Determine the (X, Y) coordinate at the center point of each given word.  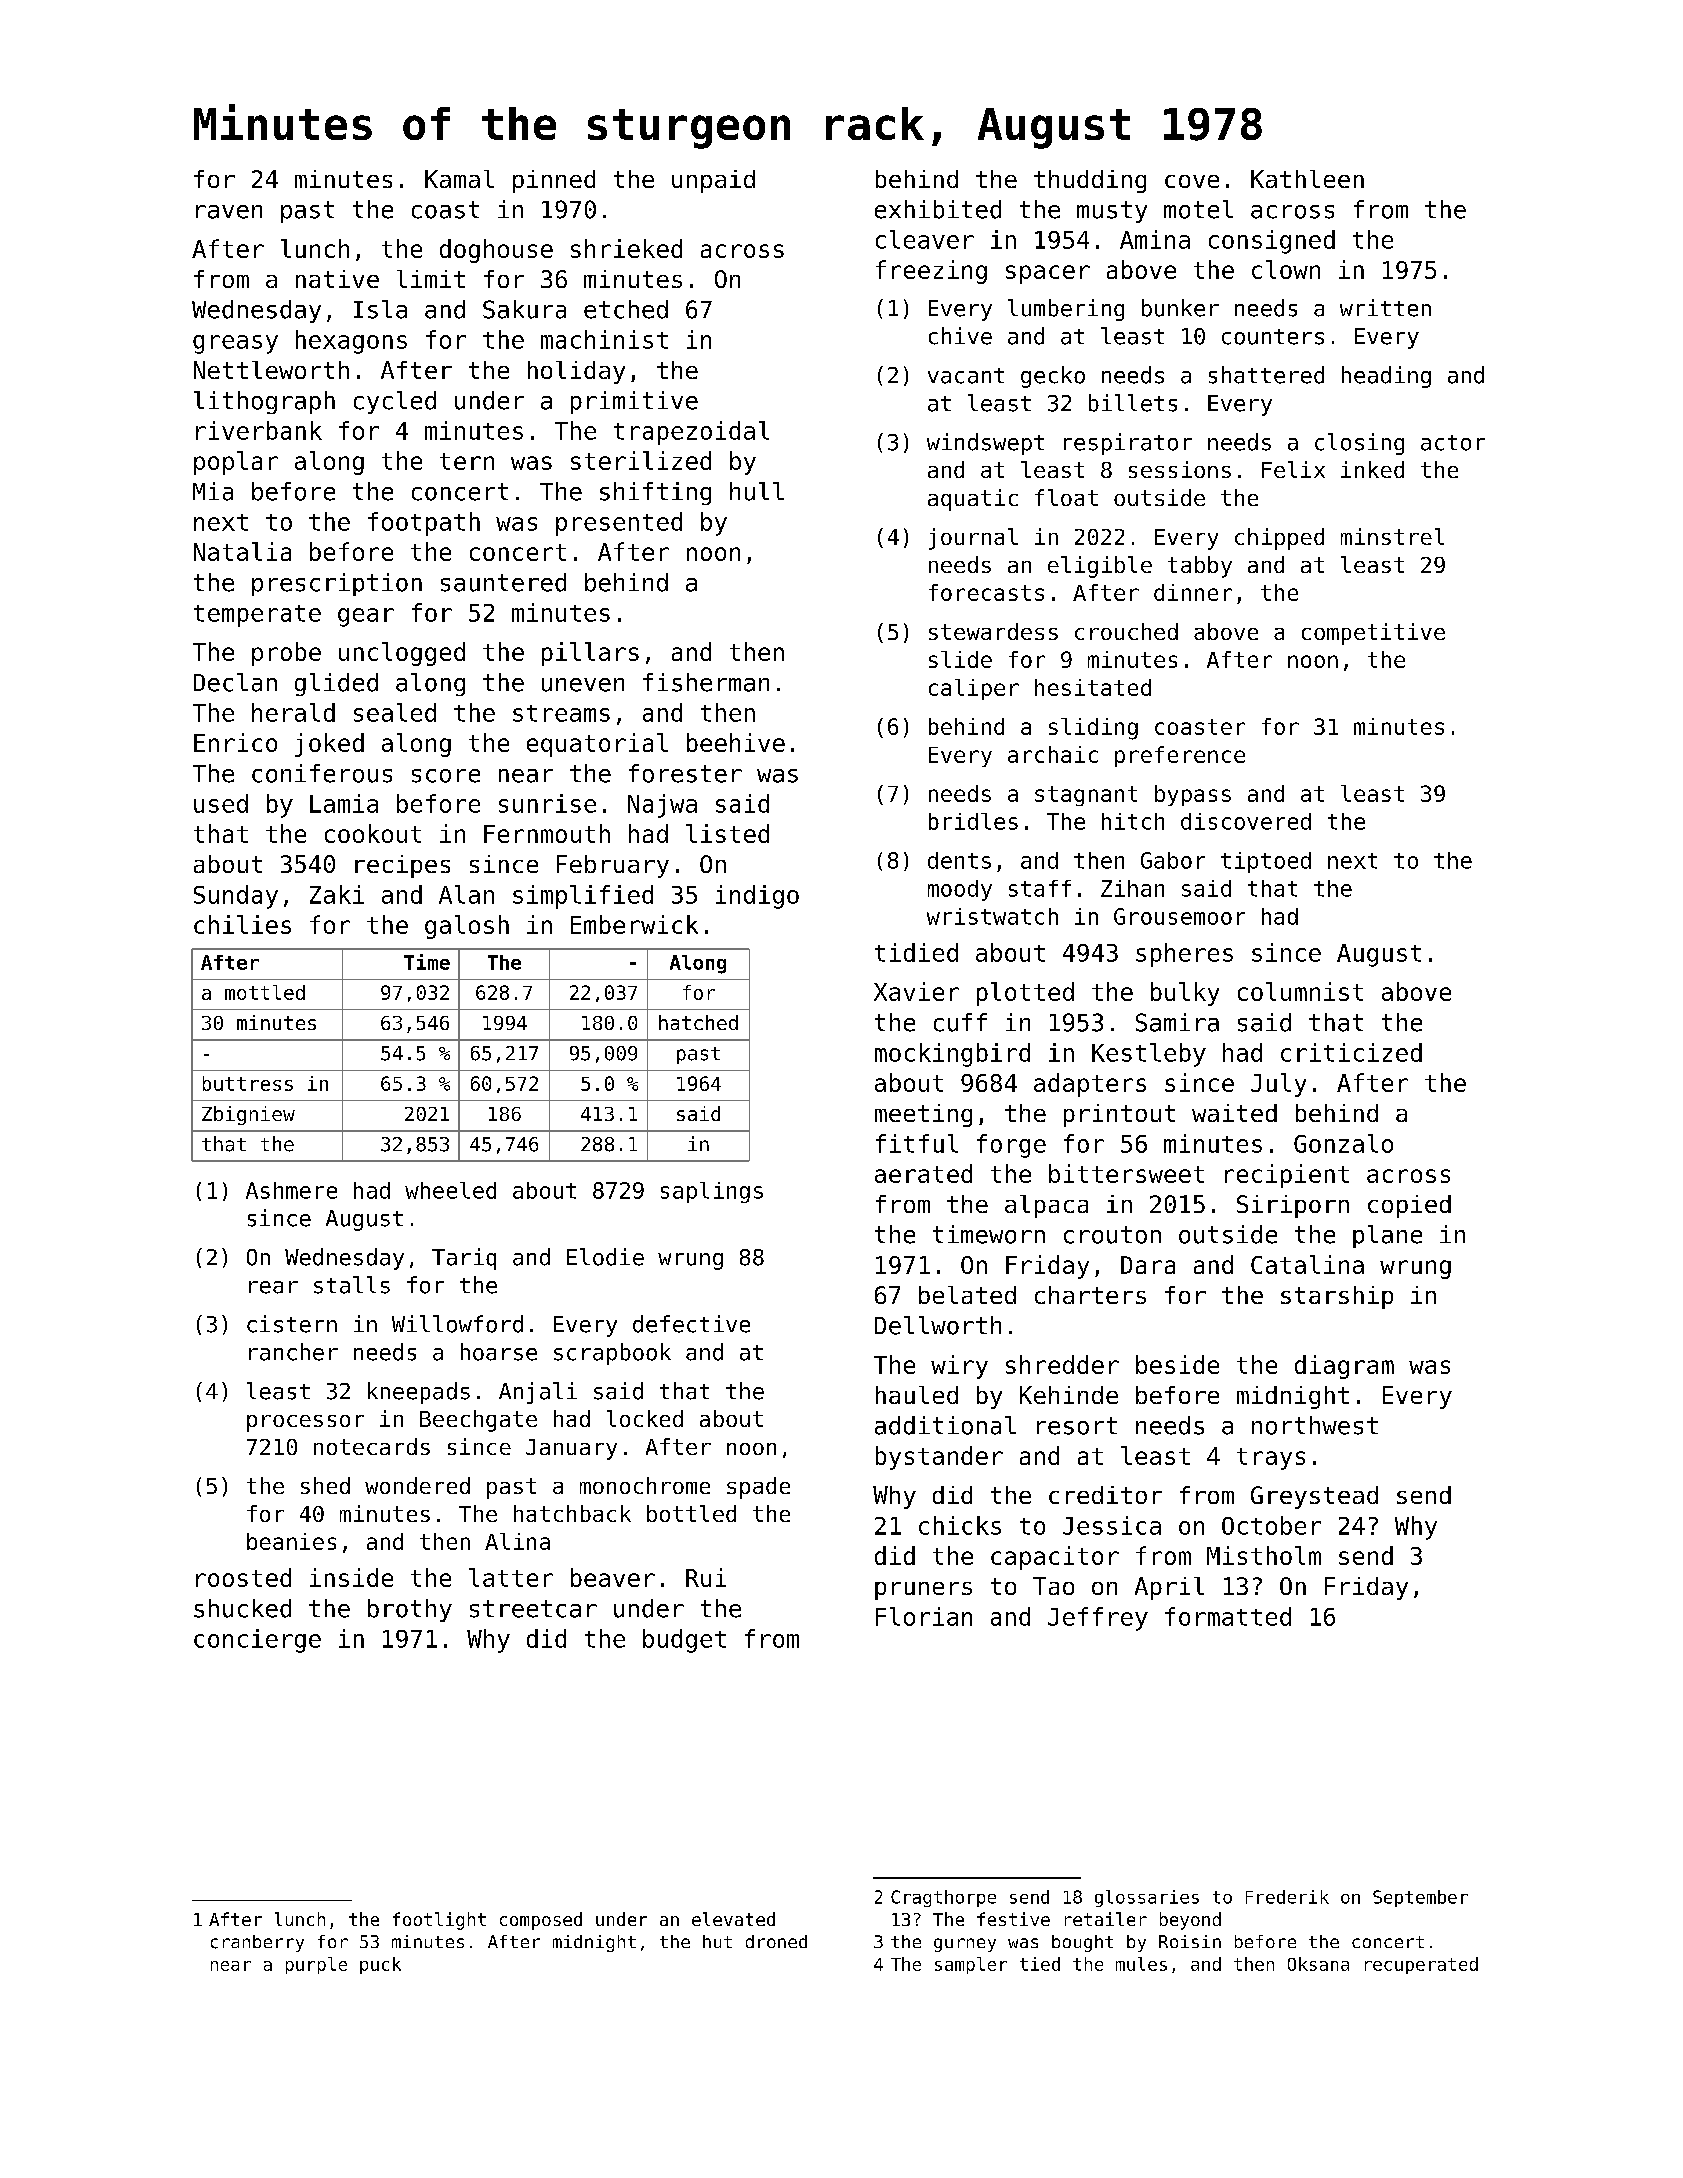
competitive (1373, 634)
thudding (1090, 181)
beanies (291, 1541)
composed (541, 1921)
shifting (655, 493)
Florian (924, 1616)
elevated (733, 1919)
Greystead (1314, 1497)
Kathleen (1307, 179)
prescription (337, 584)
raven (229, 212)
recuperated (1421, 1965)
